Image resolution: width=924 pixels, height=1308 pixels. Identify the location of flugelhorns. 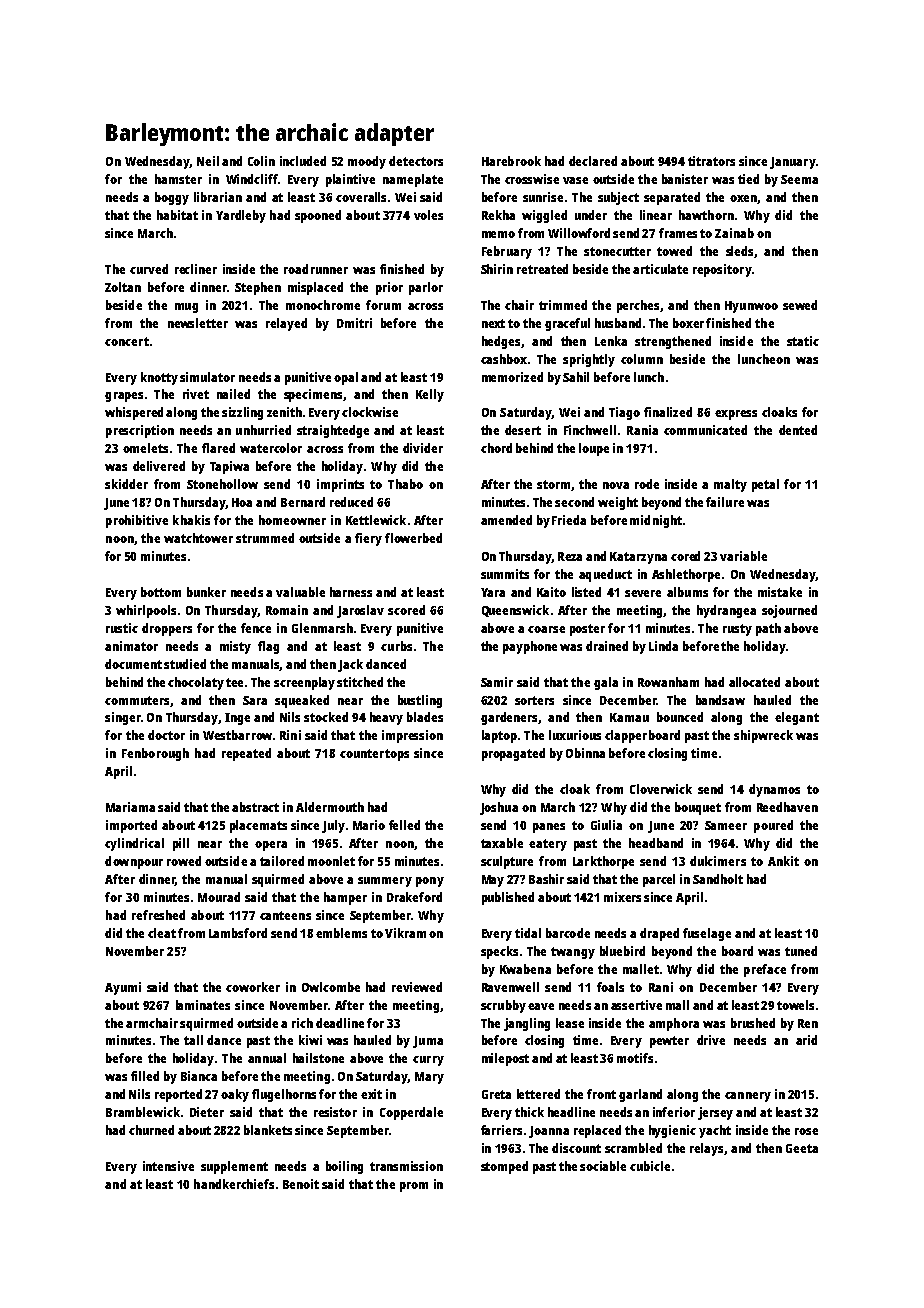
(284, 1095).
